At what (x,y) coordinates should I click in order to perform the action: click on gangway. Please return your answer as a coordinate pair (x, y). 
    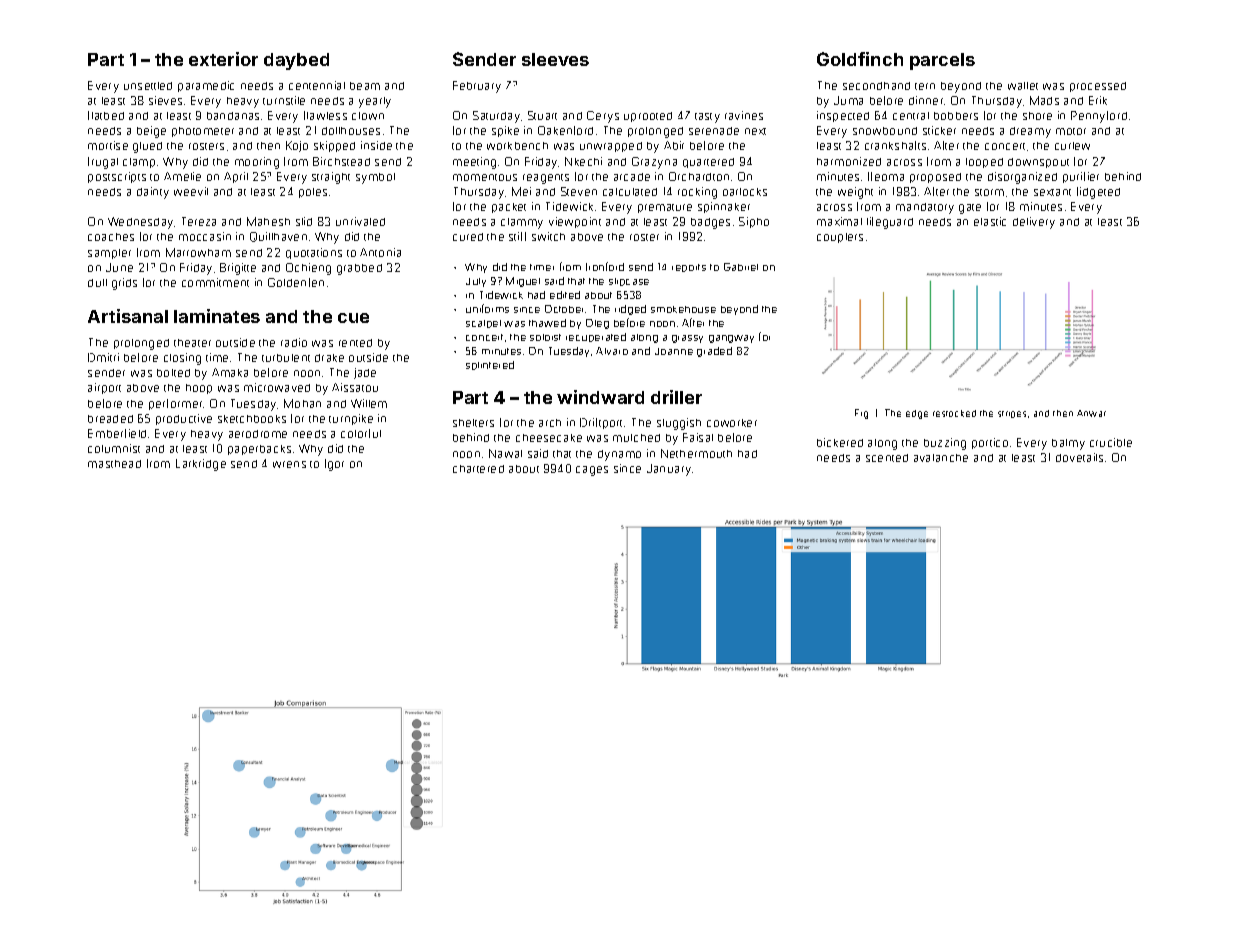
    Looking at the image, I should click on (731, 339).
